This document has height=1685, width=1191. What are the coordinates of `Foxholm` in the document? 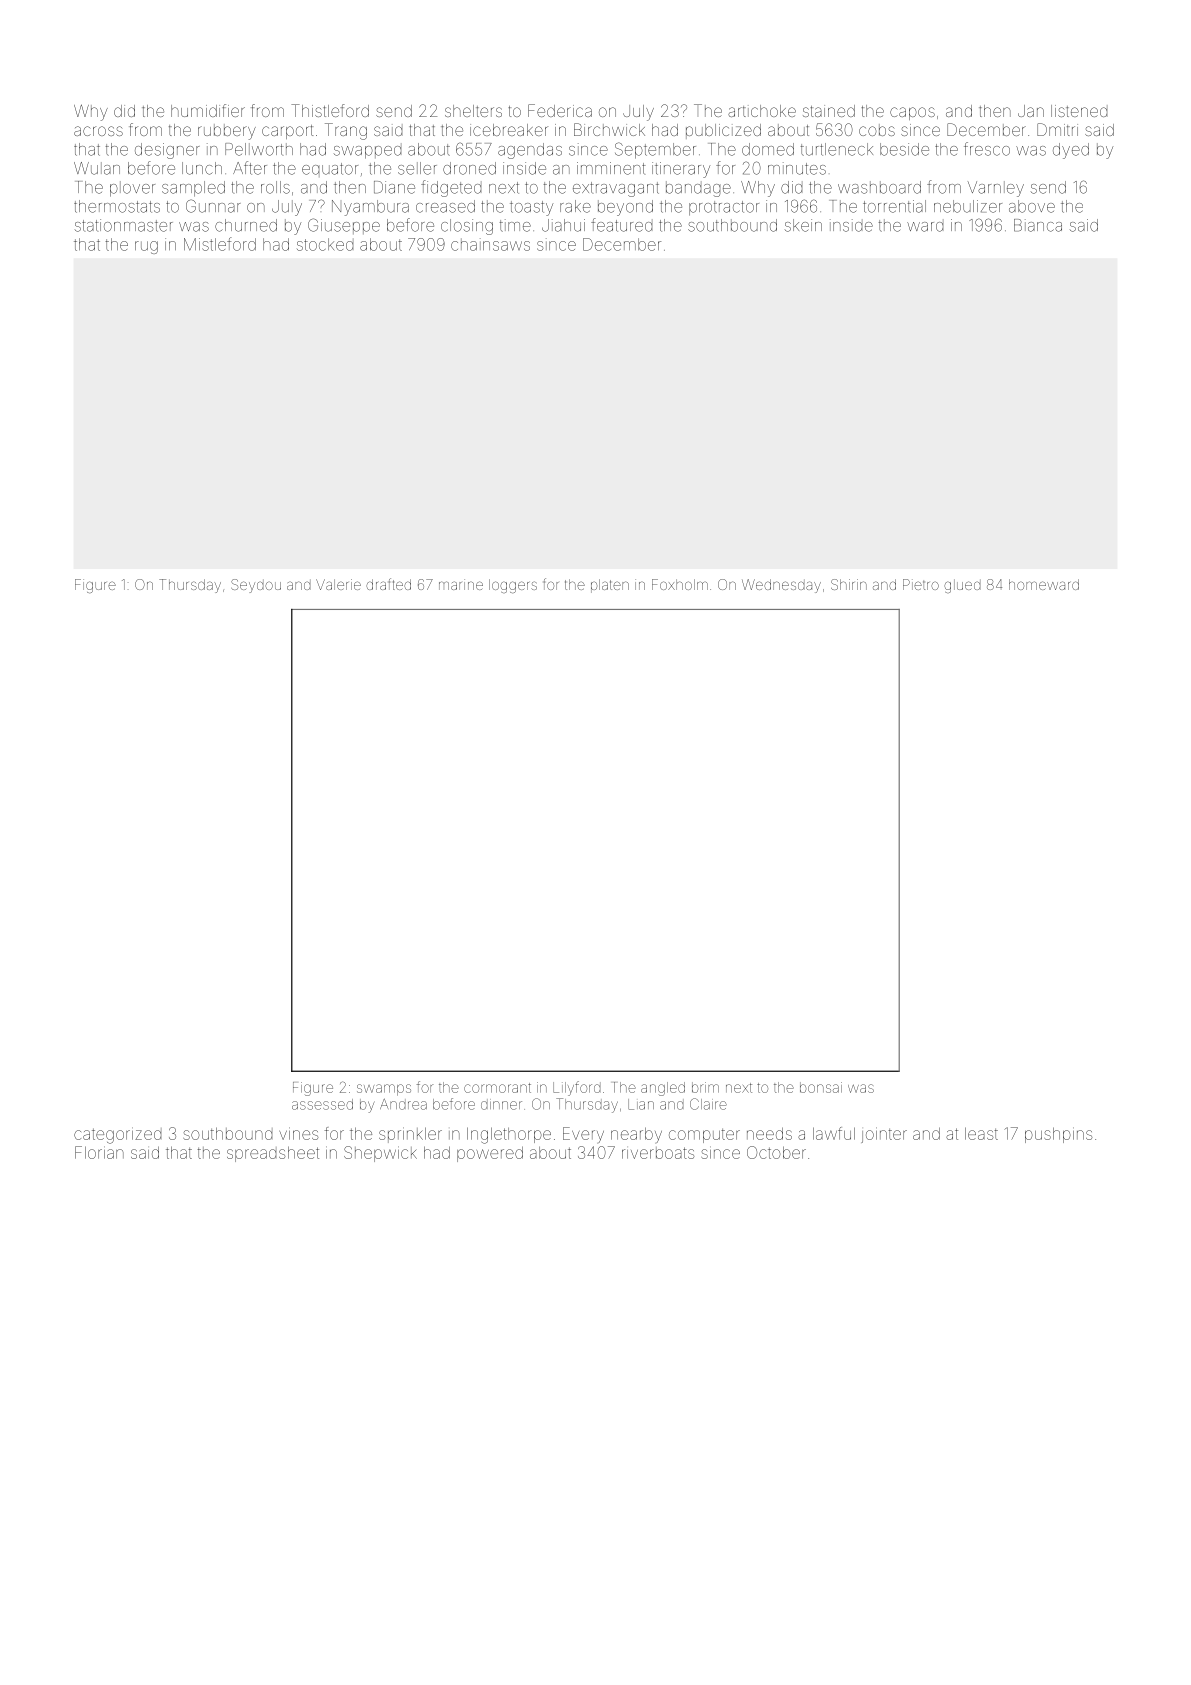 It's located at (680, 584).
